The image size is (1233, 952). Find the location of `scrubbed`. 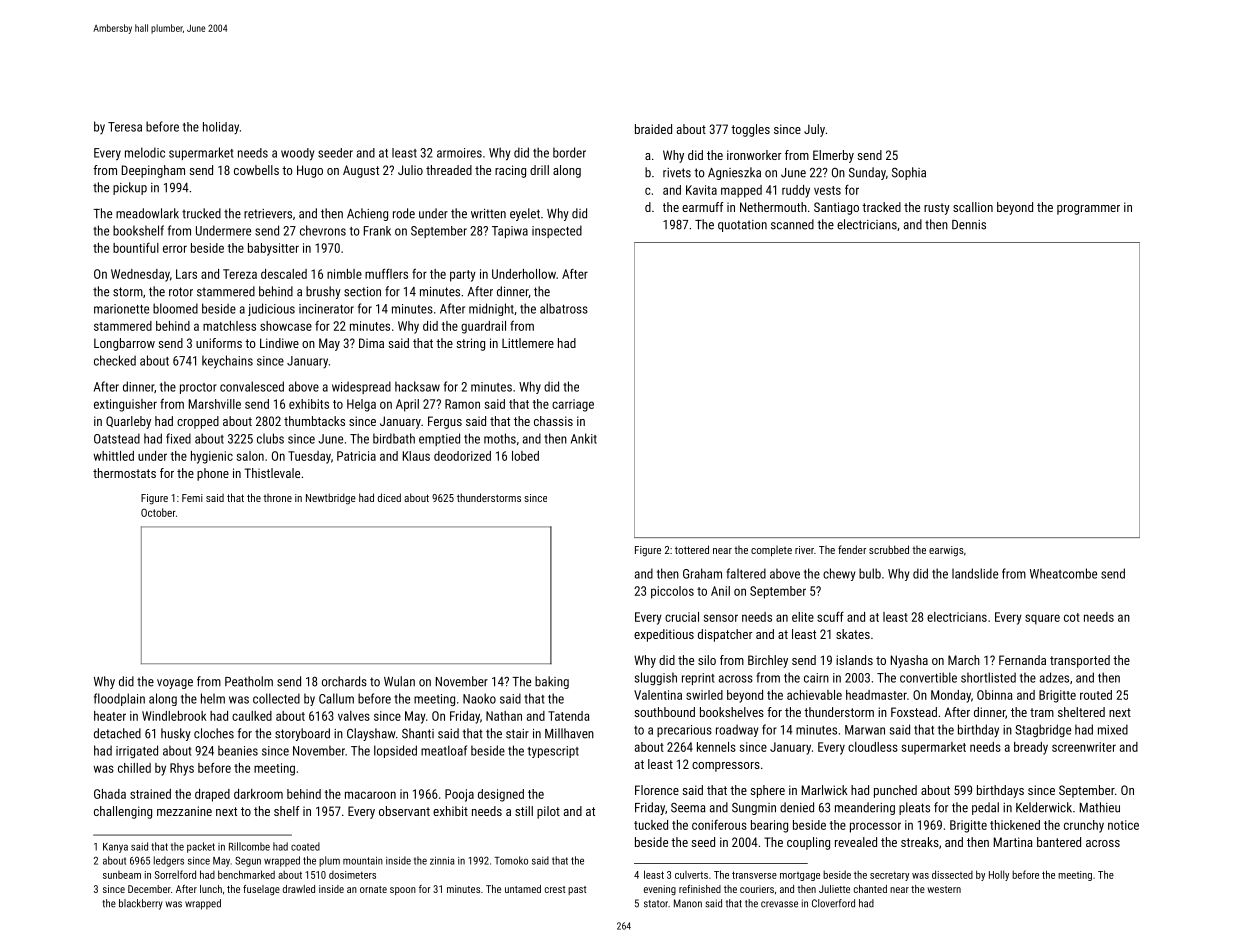

scrubbed is located at coordinates (889, 549).
